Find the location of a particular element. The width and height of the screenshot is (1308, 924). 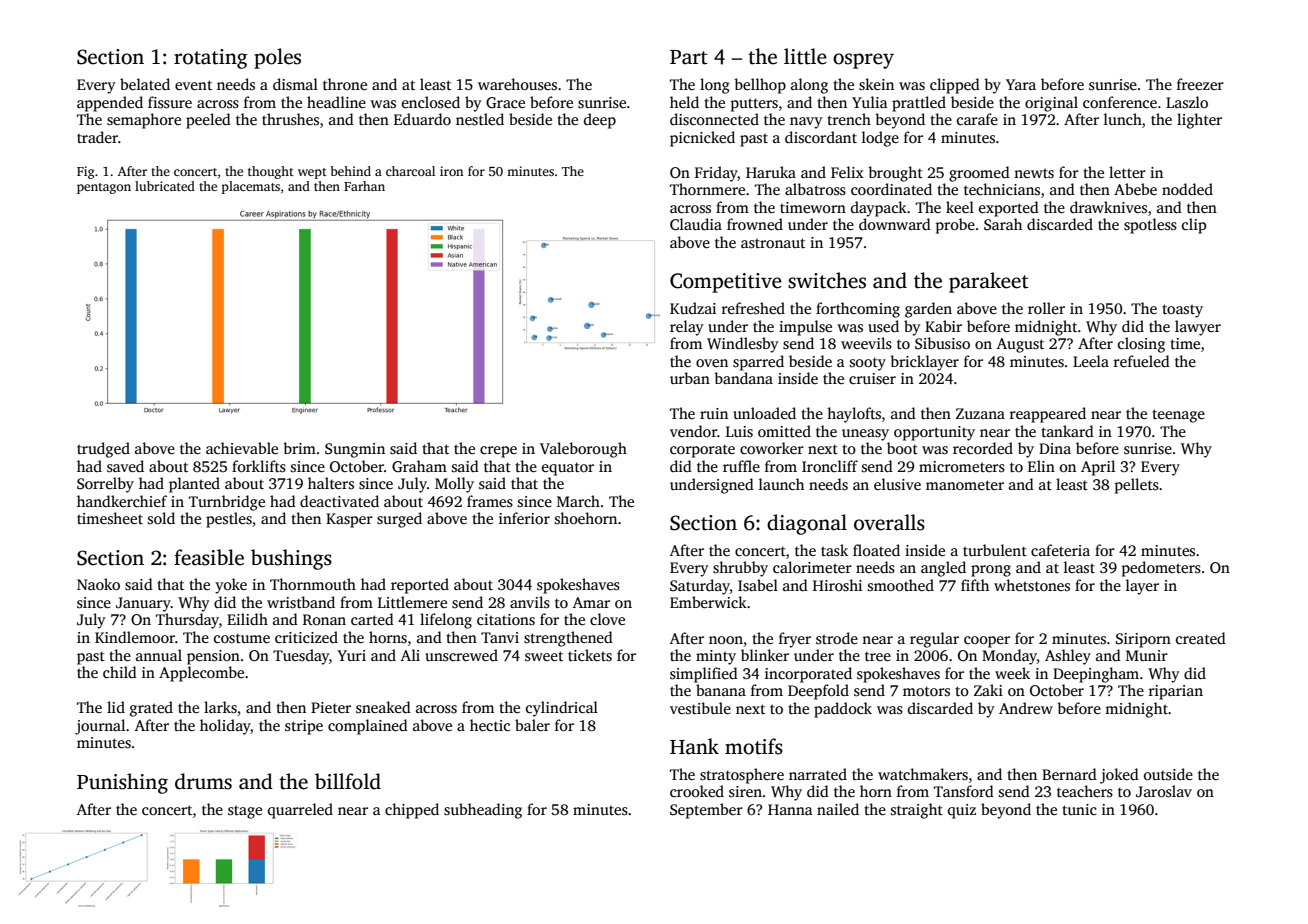

bellhop is located at coordinates (760, 86).
